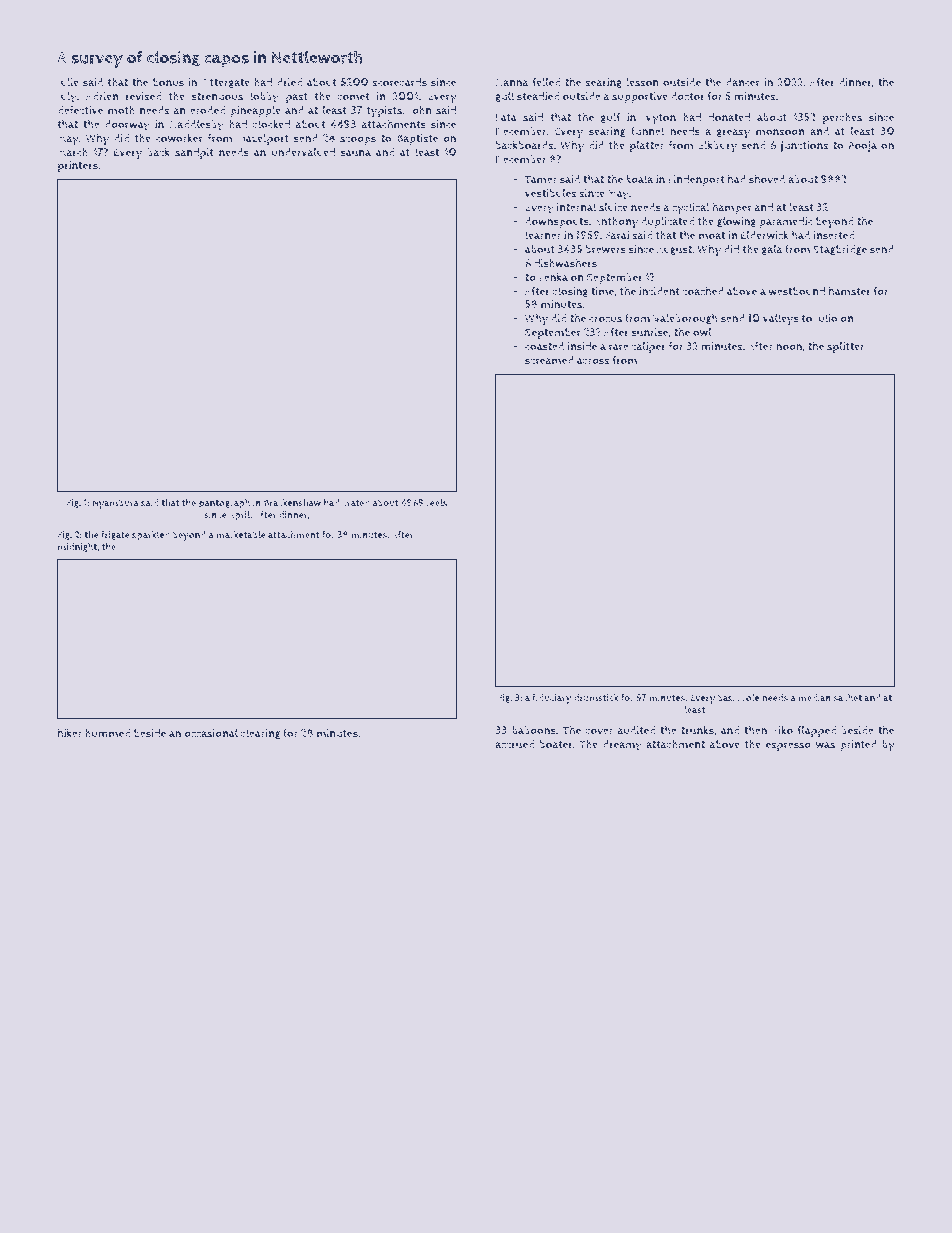 The height and width of the document is (1233, 952). What do you see at coordinates (356, 153) in the document?
I see `sauna` at bounding box center [356, 153].
